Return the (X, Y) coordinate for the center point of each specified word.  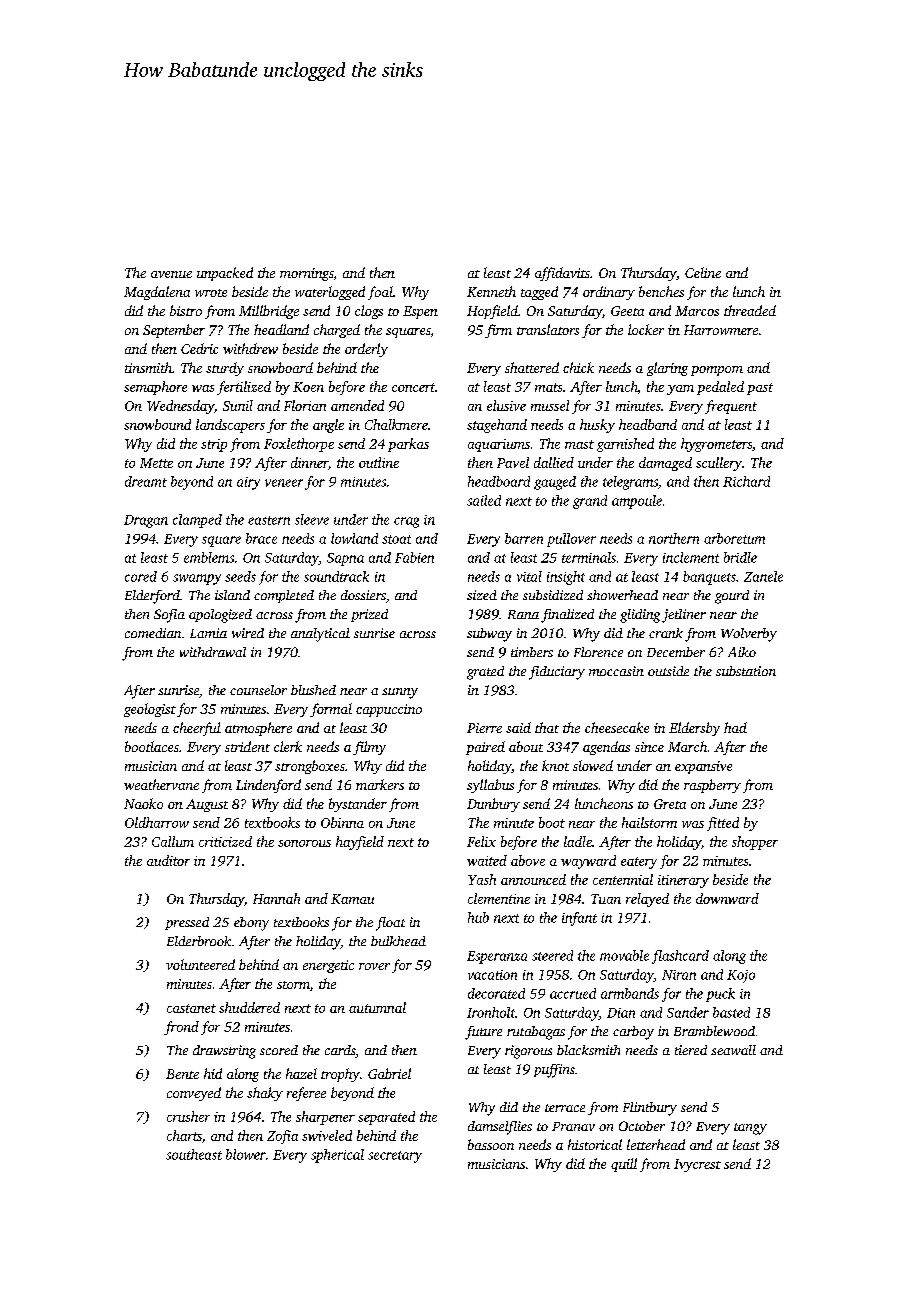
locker (646, 329)
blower (246, 1154)
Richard (746, 481)
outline (379, 462)
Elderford (152, 597)
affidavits (562, 274)
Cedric (199, 348)
